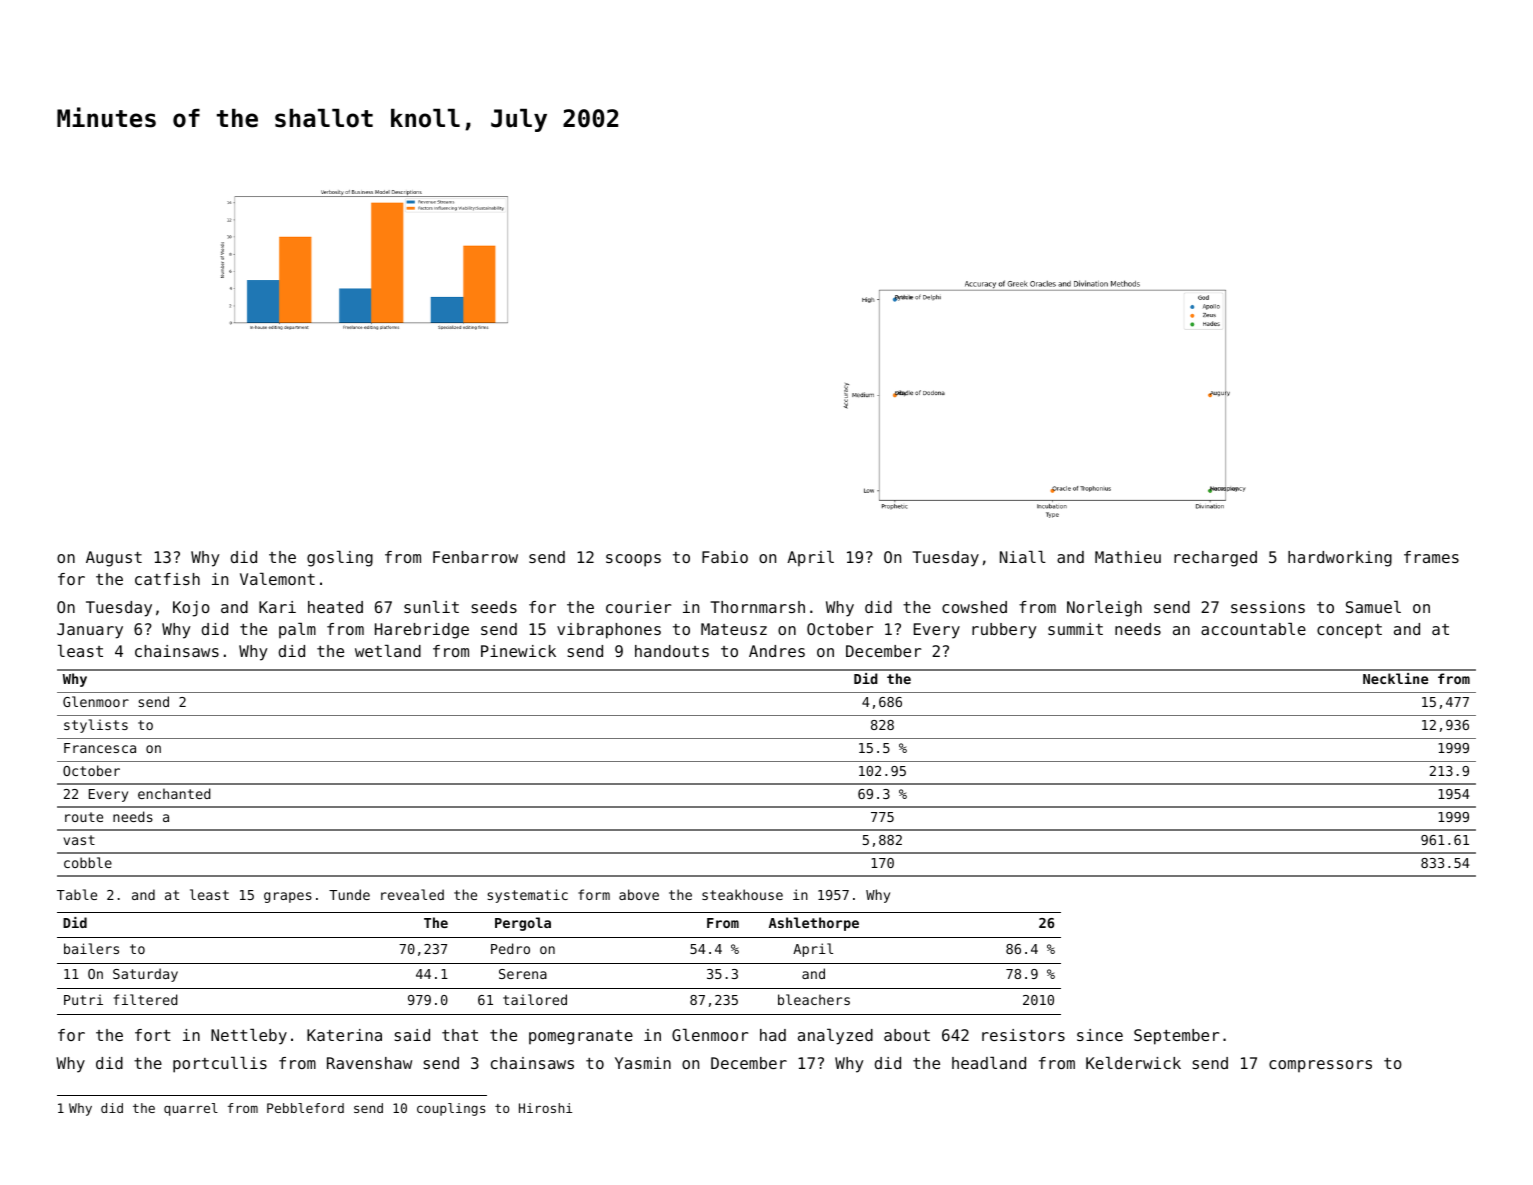 Image resolution: width=1533 pixels, height=1185 pixels. Describe the element at coordinates (643, 1063) in the page. I see `Yasmin` at that location.
